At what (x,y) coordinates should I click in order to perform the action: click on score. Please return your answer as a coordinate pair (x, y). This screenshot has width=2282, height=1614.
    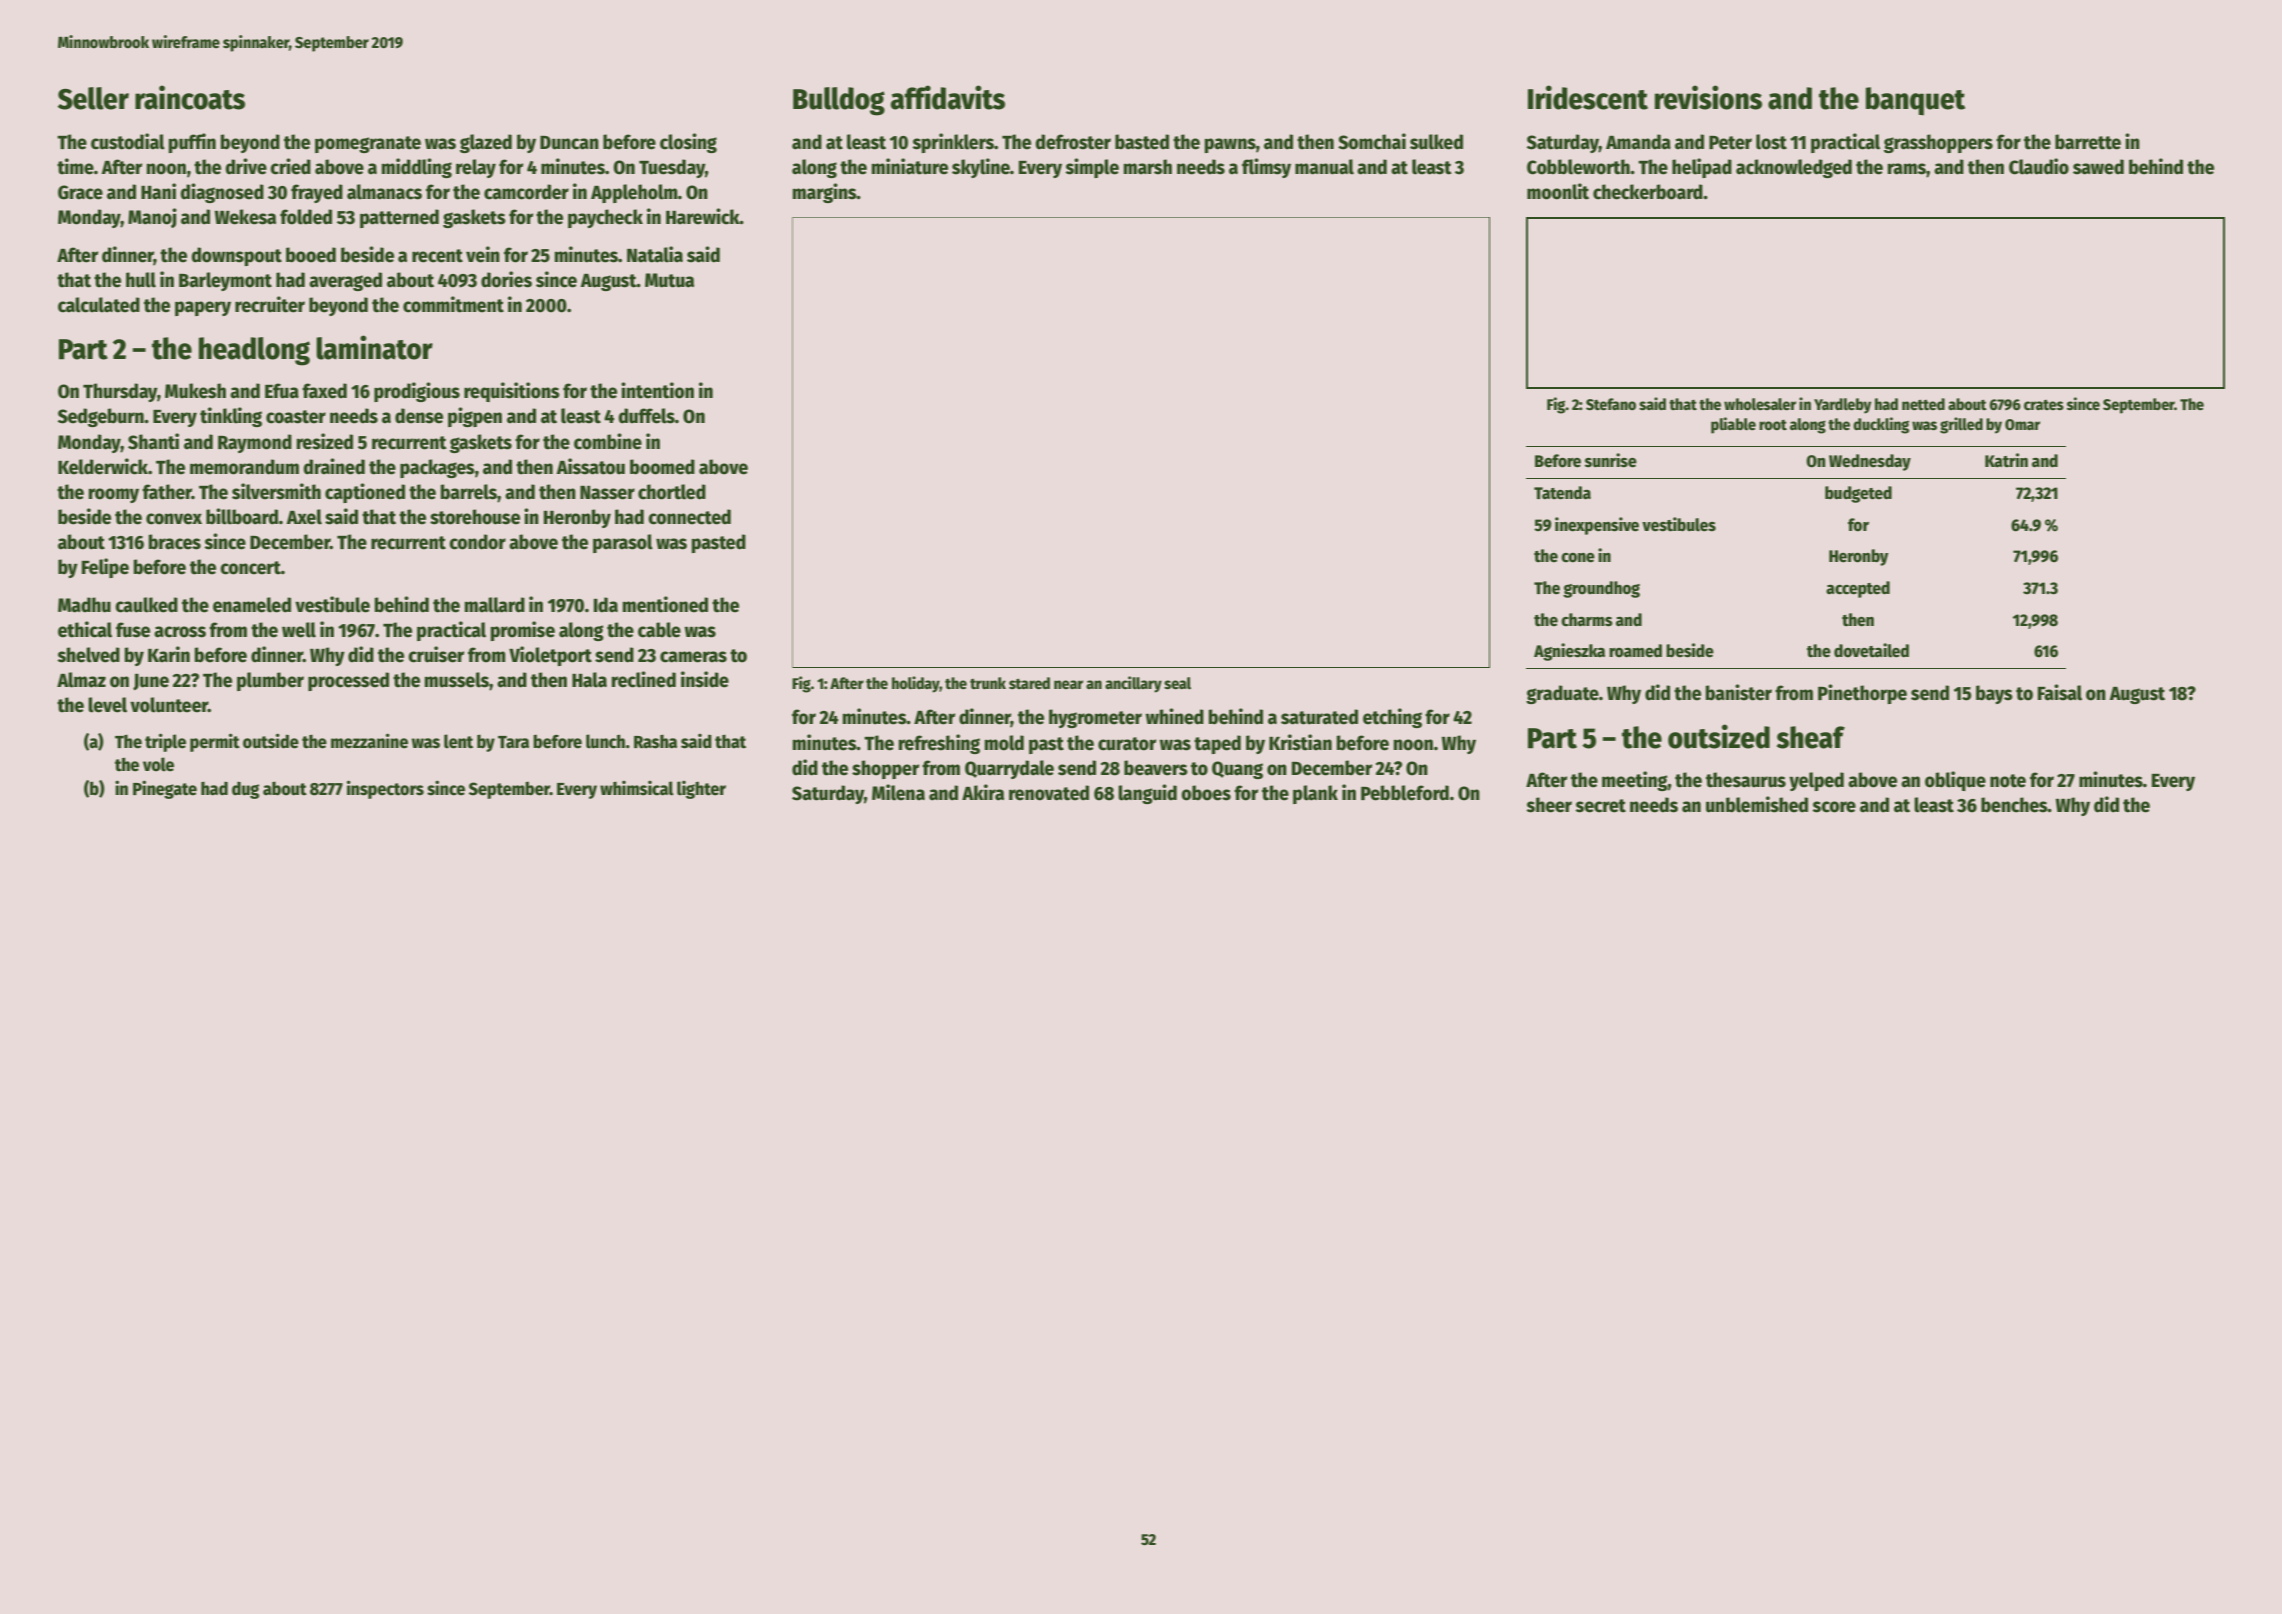
    Looking at the image, I should click on (1834, 807).
